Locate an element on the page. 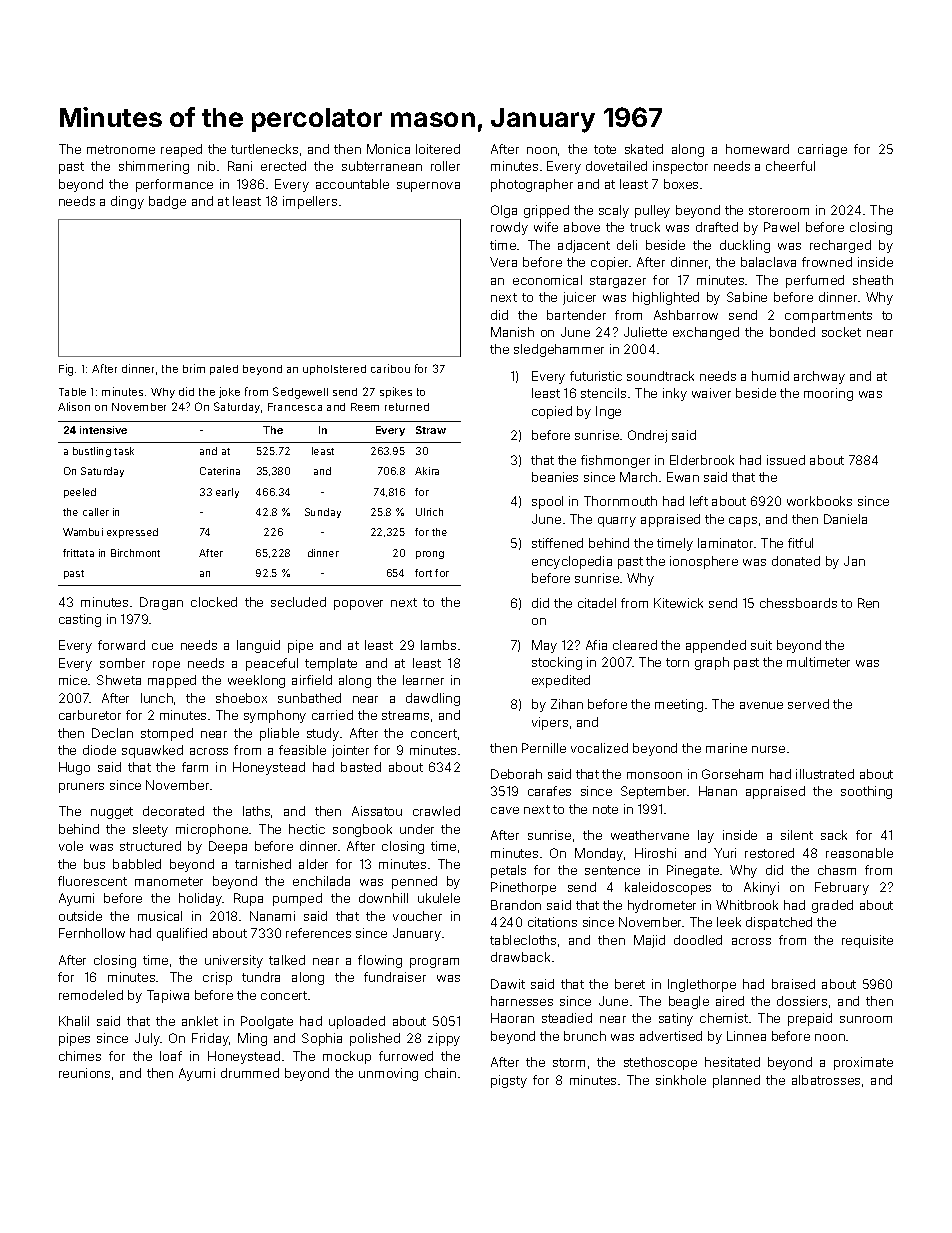 This page has height=1233, width=952. prepaid is located at coordinates (810, 1019).
